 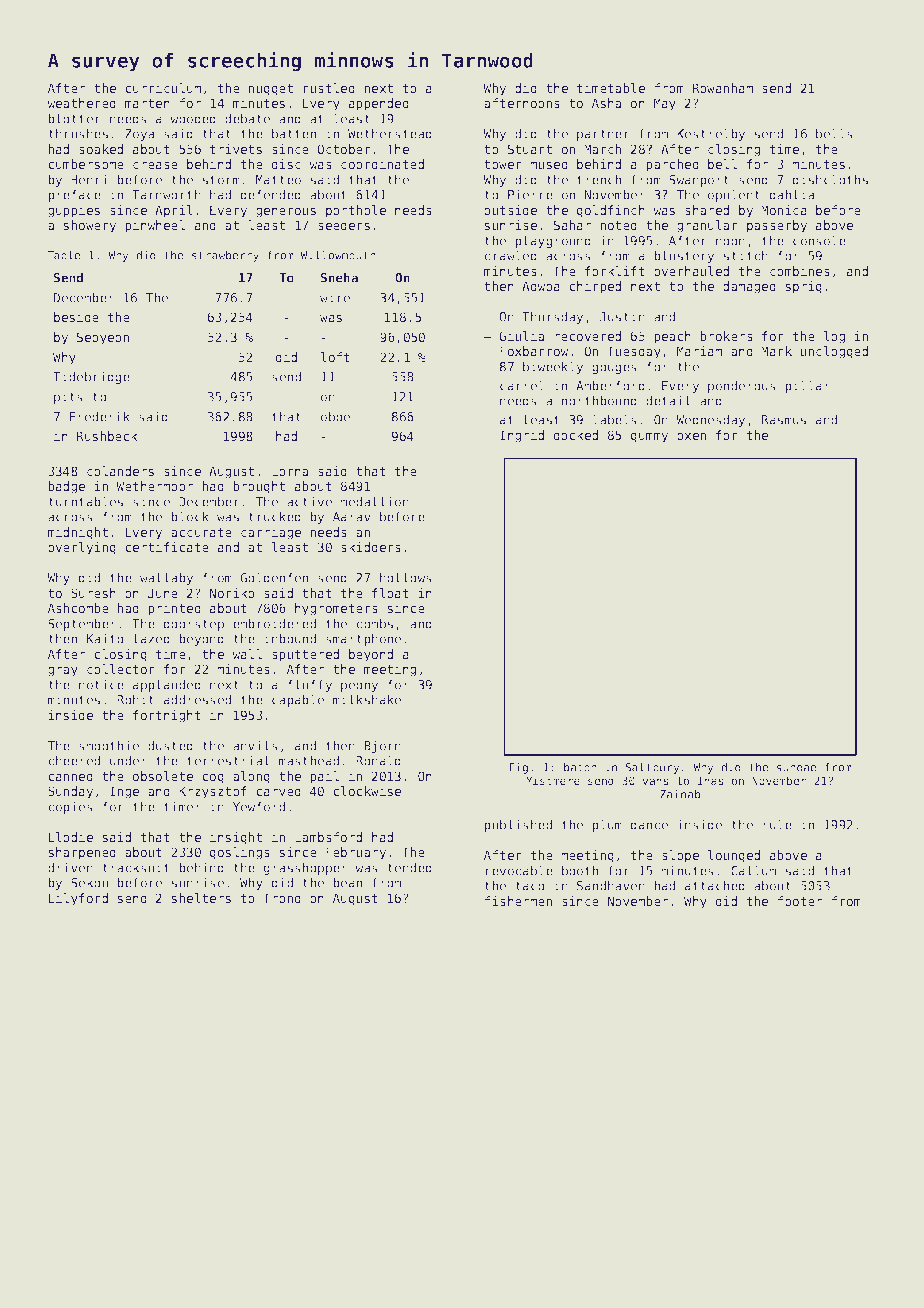 I want to click on sprig, so click(x=804, y=287).
